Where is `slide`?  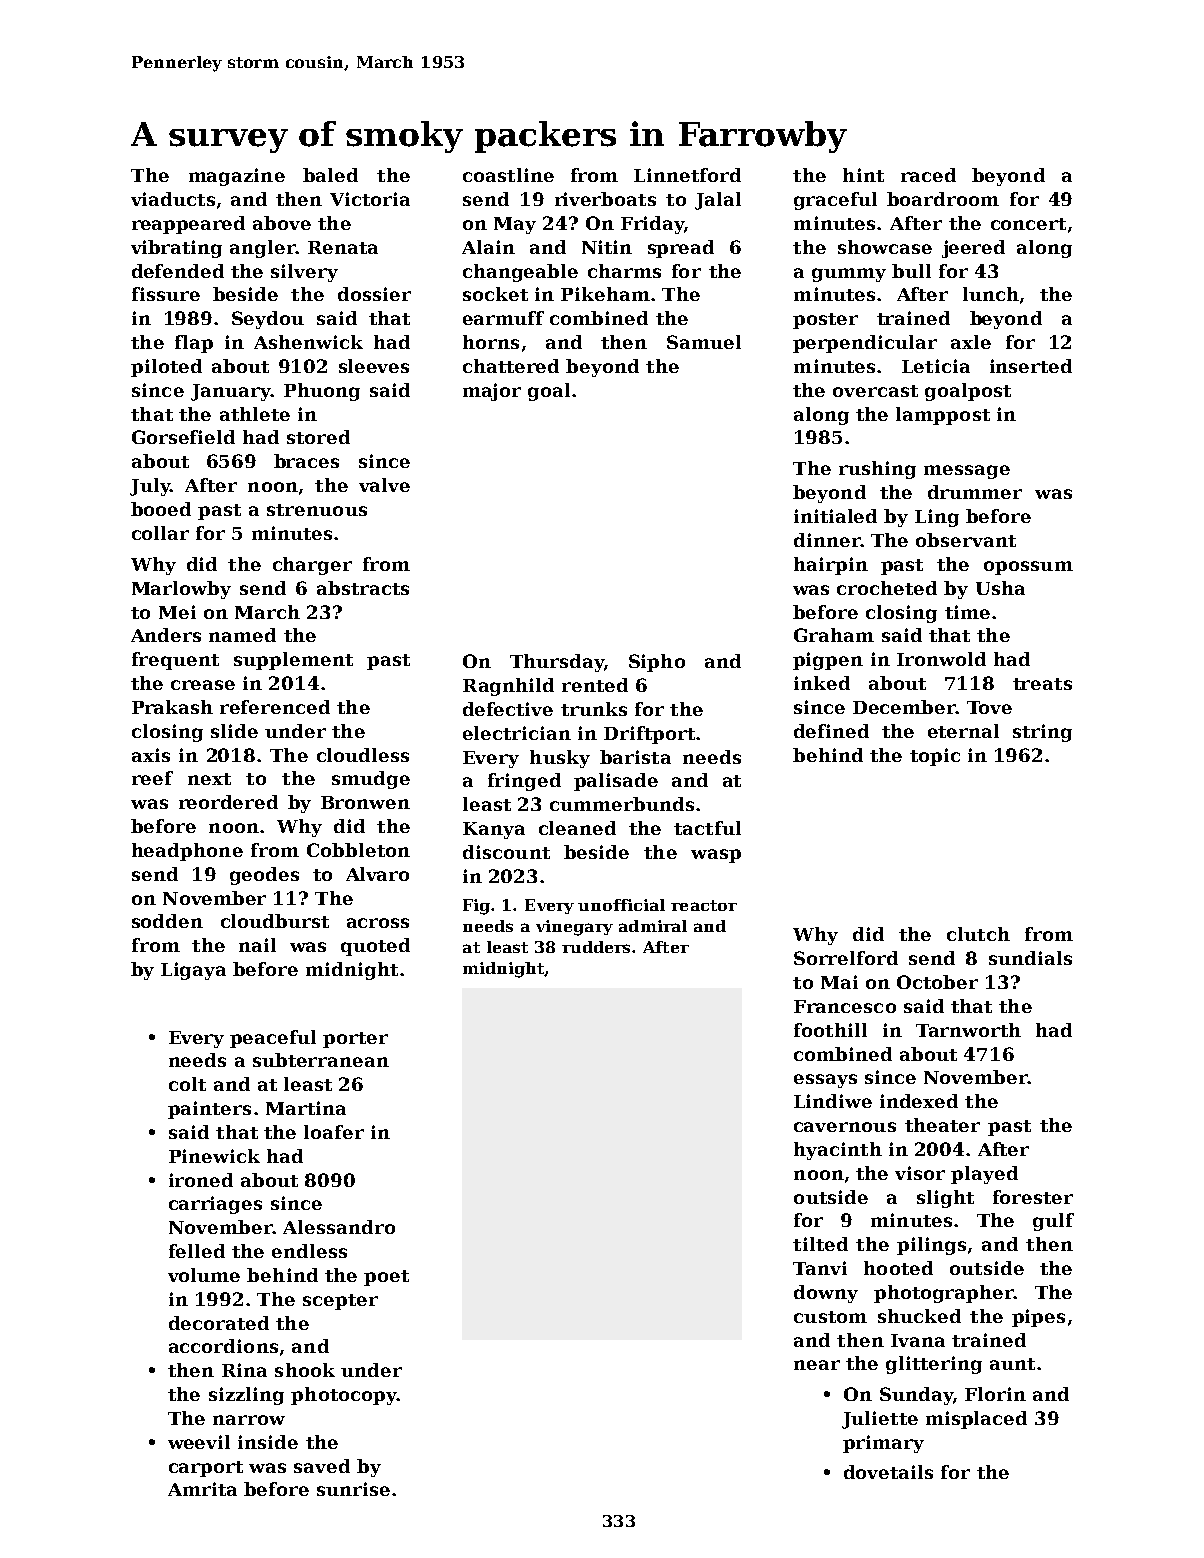 slide is located at coordinates (234, 731).
